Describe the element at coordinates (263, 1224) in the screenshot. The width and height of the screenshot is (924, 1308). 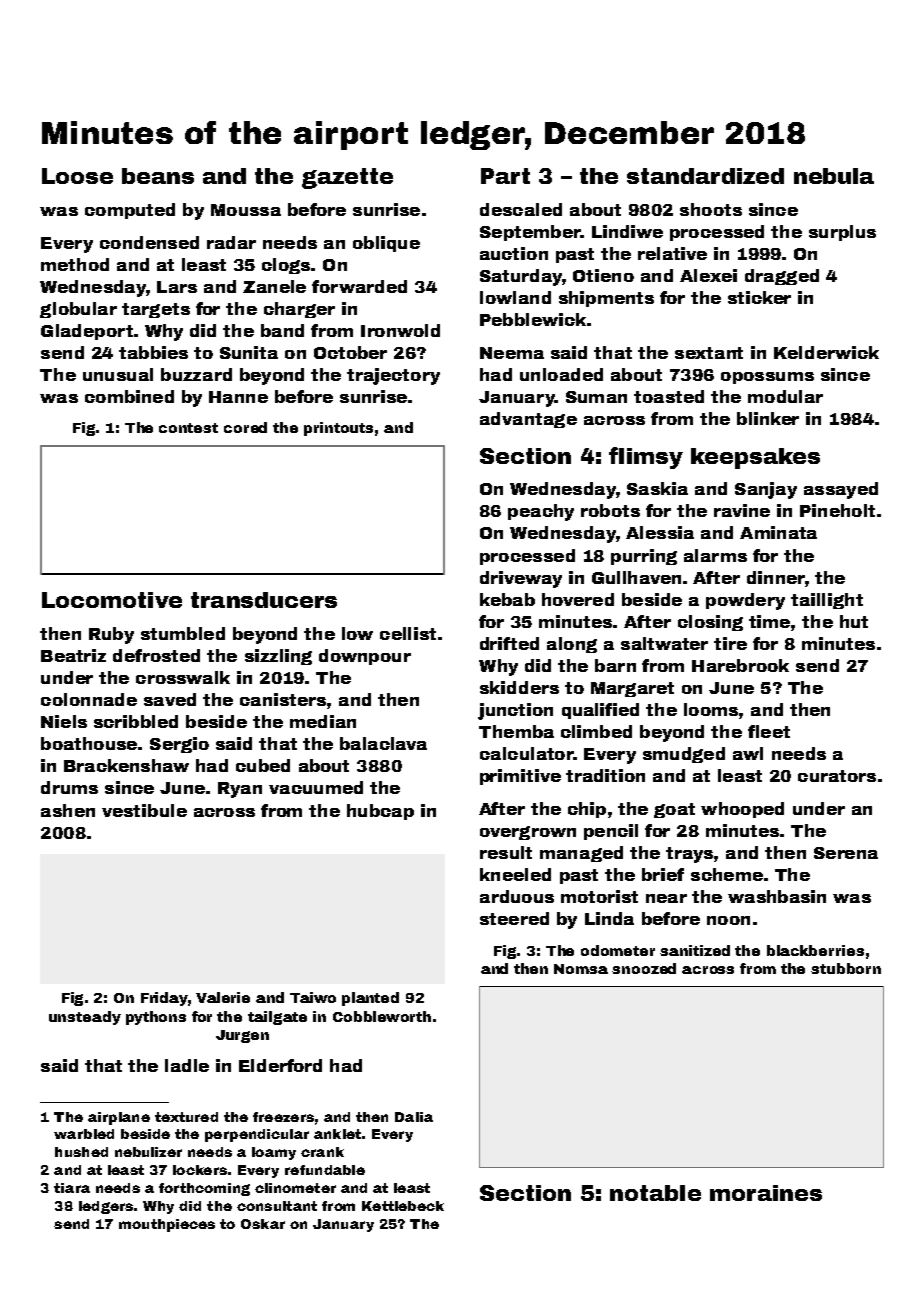
I see `Oskar` at that location.
